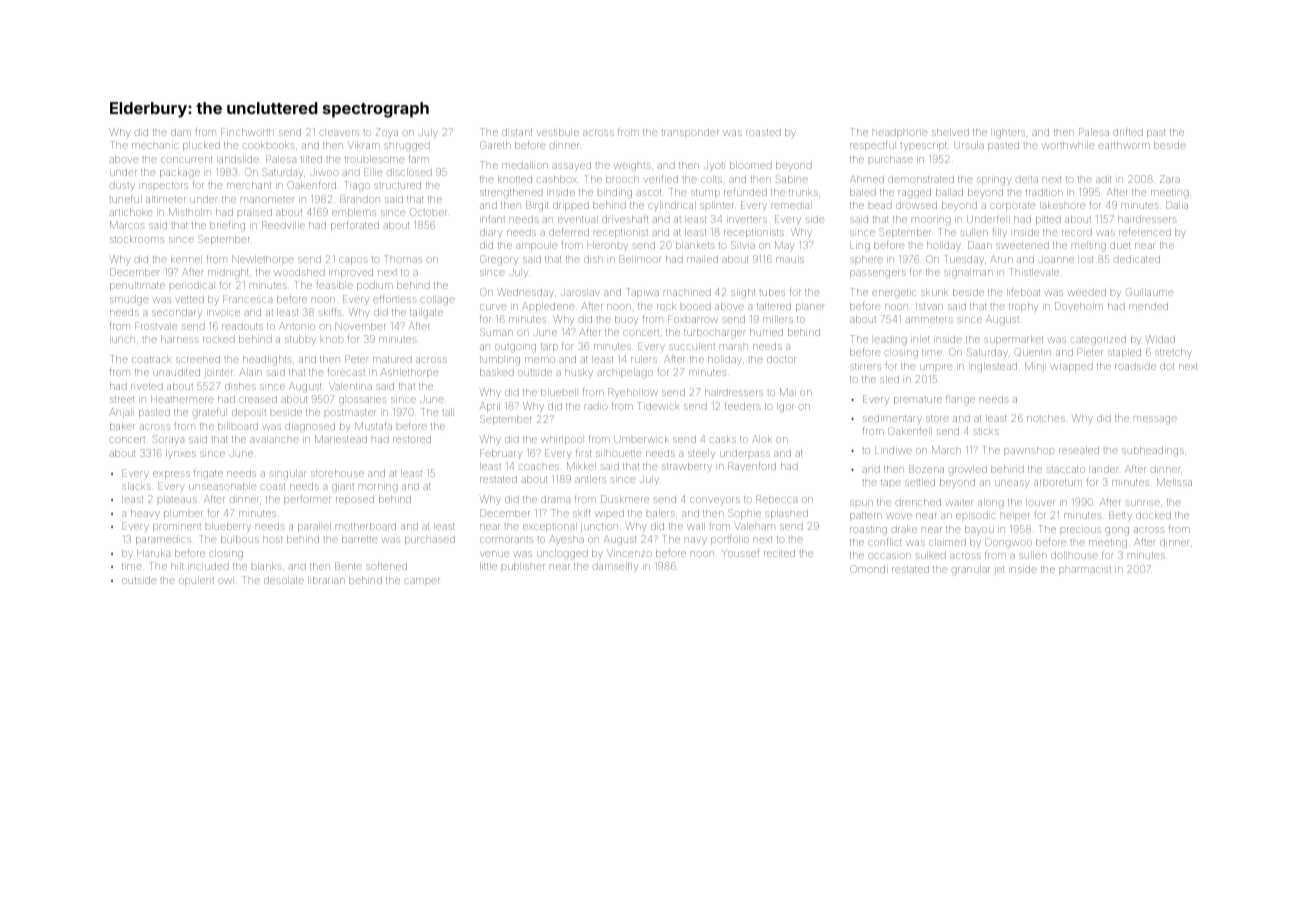  Describe the element at coordinates (970, 570) in the screenshot. I see `granular` at that location.
